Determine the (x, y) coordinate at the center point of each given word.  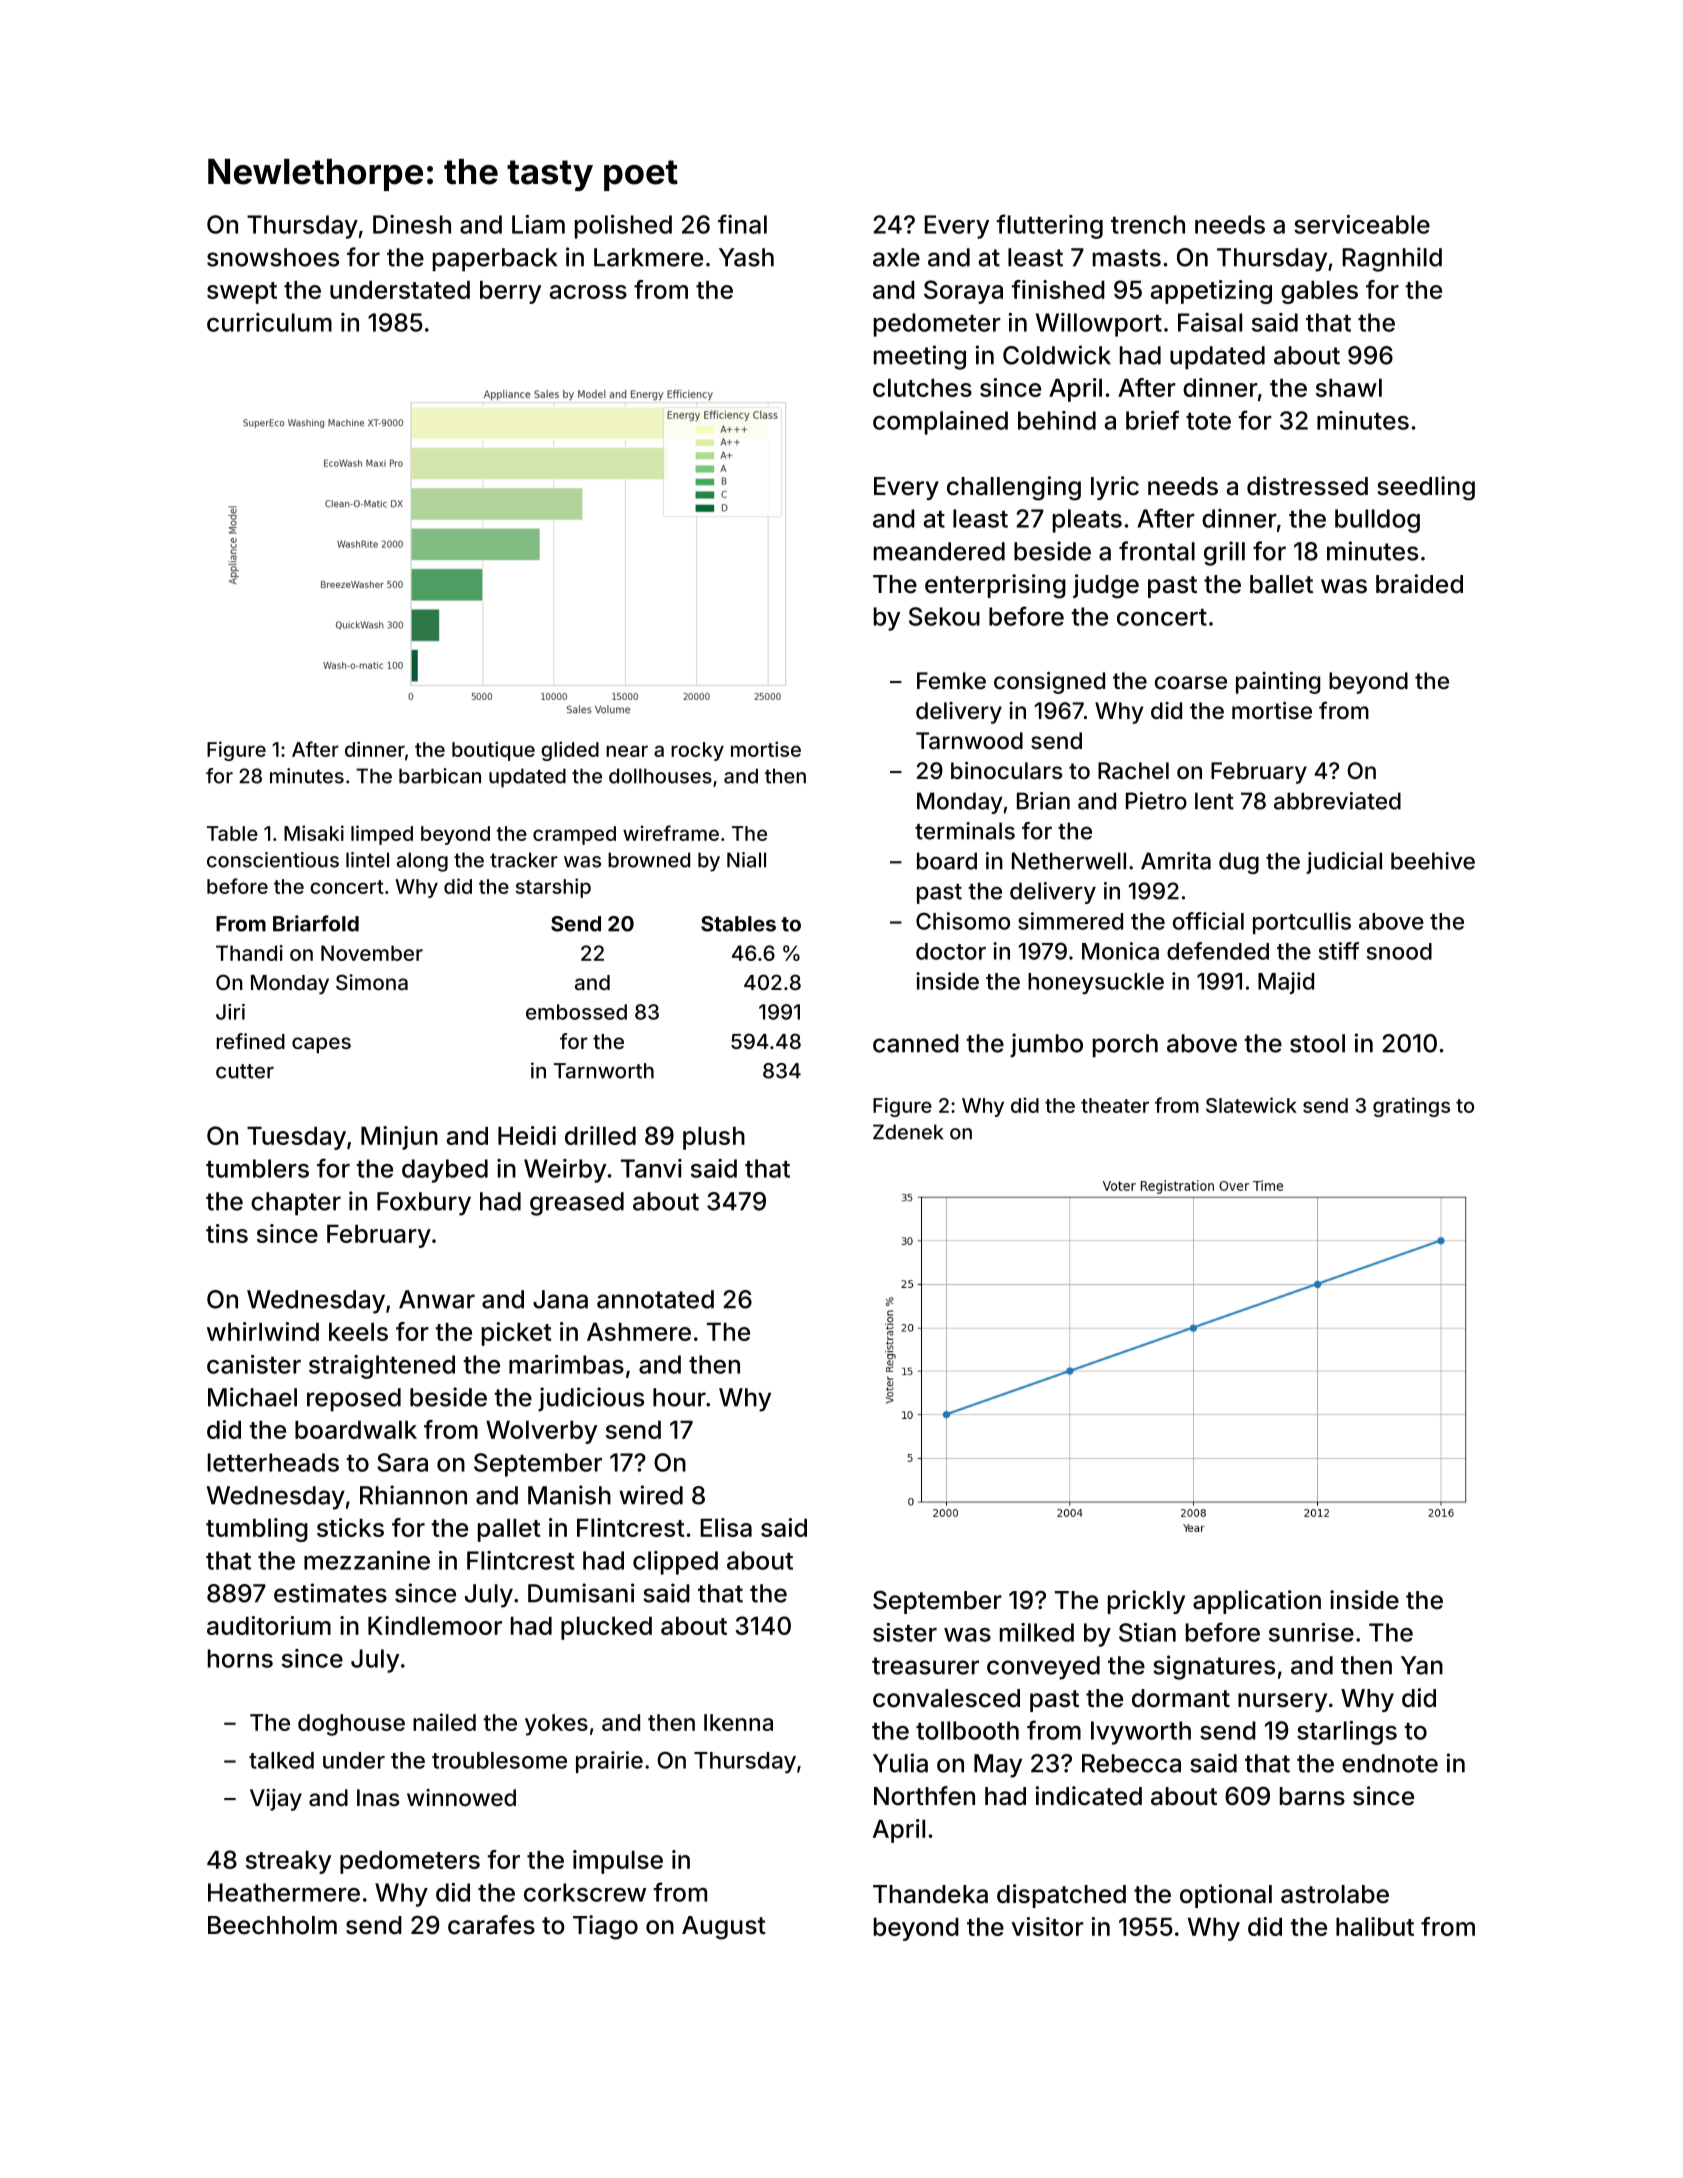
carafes (491, 1925)
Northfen (924, 1796)
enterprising (995, 586)
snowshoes (273, 257)
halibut (1375, 1926)
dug (1239, 863)
